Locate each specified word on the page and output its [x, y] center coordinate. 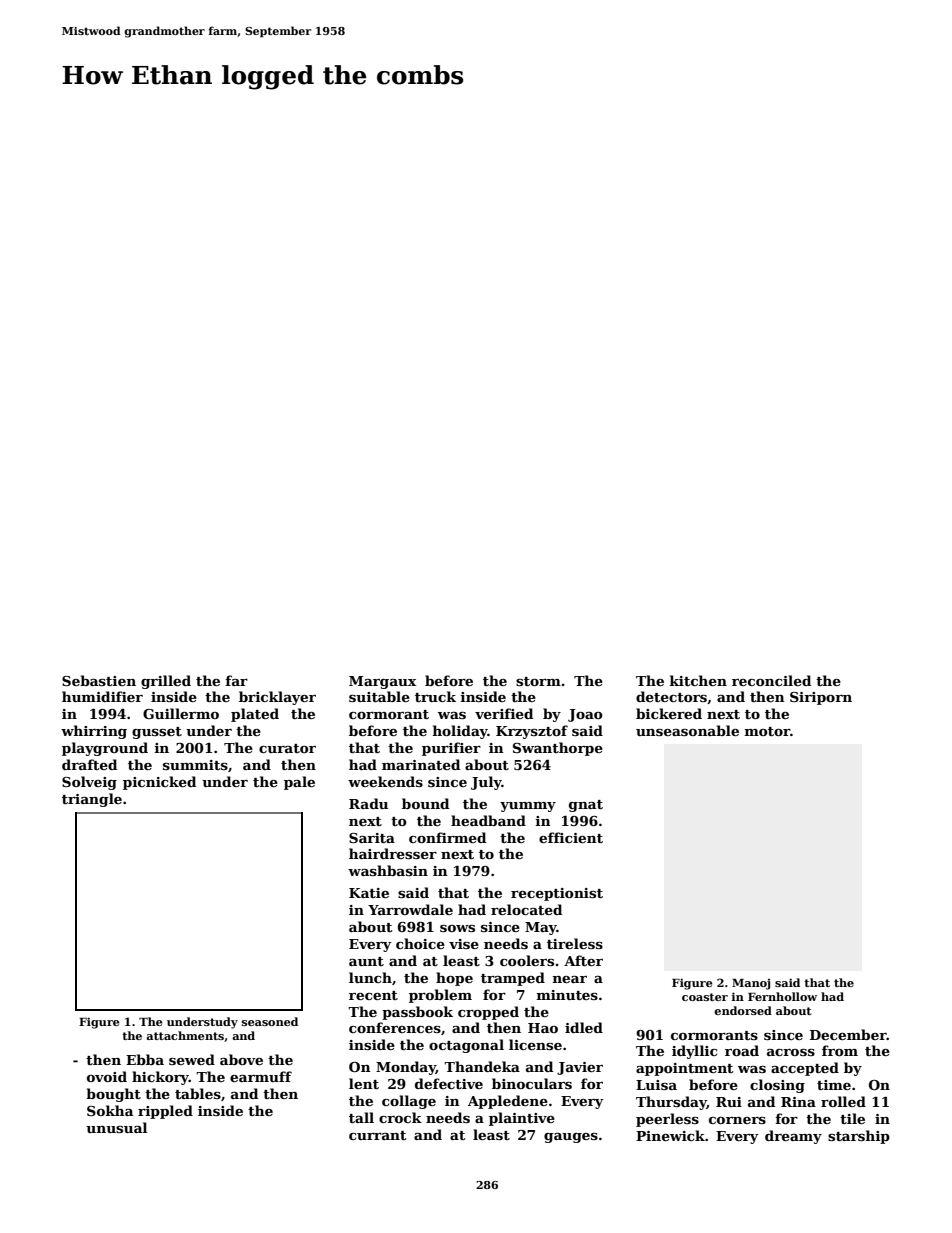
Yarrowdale [410, 909]
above [241, 1059]
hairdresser [393, 853]
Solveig [89, 783]
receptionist [557, 894]
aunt [366, 961]
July [486, 783]
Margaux [382, 682]
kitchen [698, 680]
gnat [586, 806]
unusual [116, 1127]
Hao [543, 1028]
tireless [575, 943]
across [791, 1052]
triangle [92, 800]
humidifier [102, 696]
